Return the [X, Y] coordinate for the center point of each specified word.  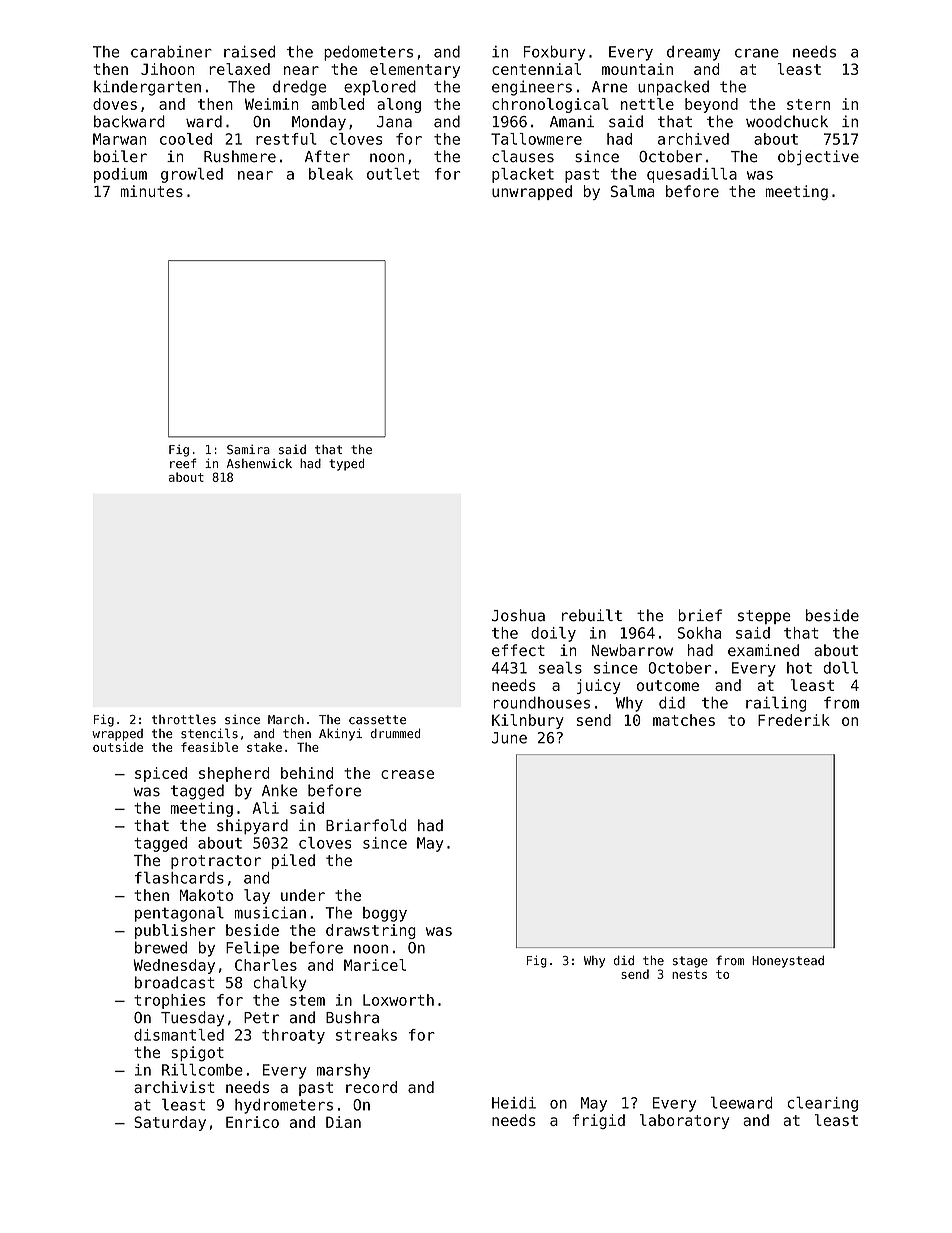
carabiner [171, 52]
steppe [764, 617]
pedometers [368, 53]
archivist [174, 1087]
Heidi [514, 1103]
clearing [822, 1104]
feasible [209, 747]
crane [757, 53]
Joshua [518, 615]
